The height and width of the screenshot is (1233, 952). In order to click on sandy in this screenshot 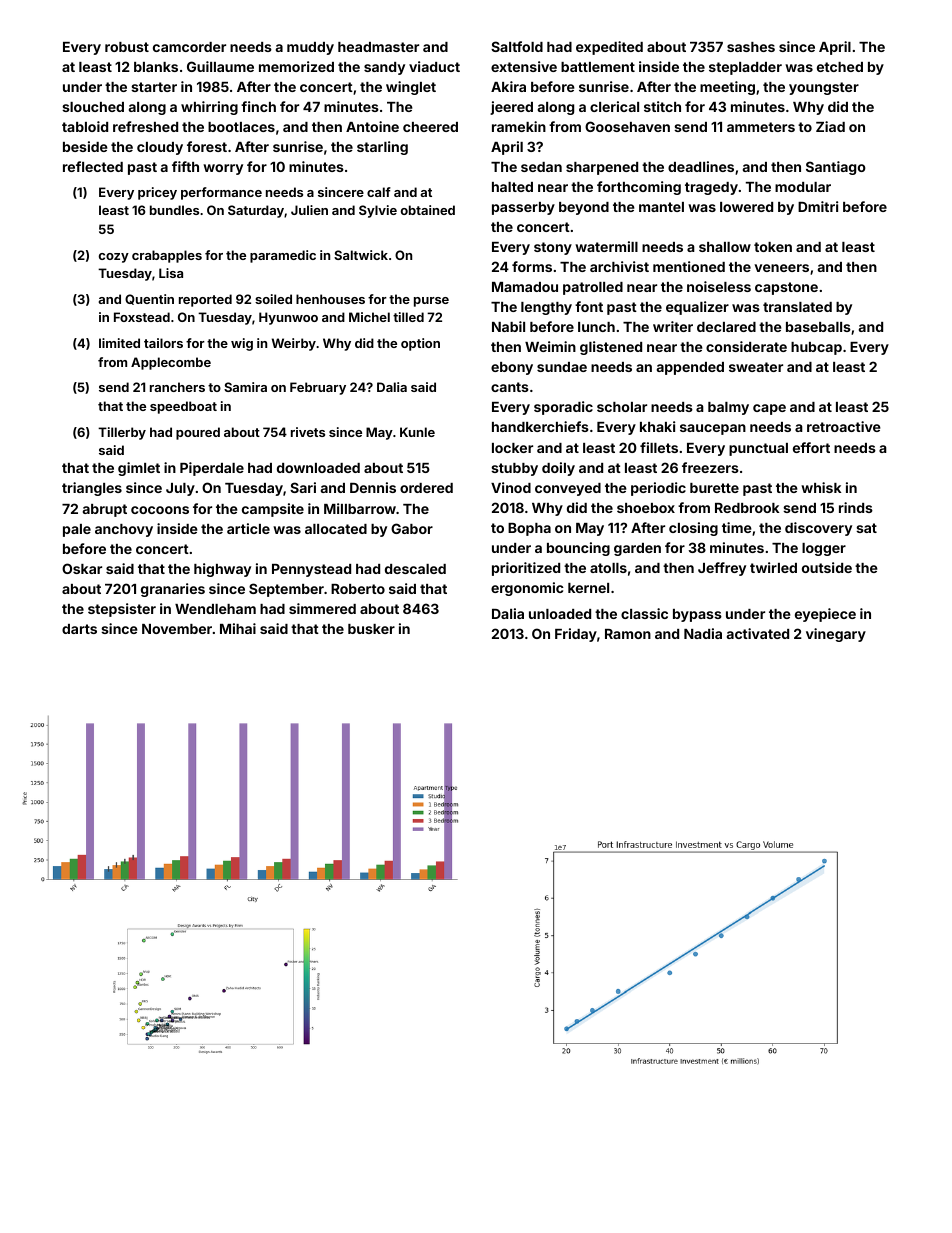, I will do `click(384, 68)`.
